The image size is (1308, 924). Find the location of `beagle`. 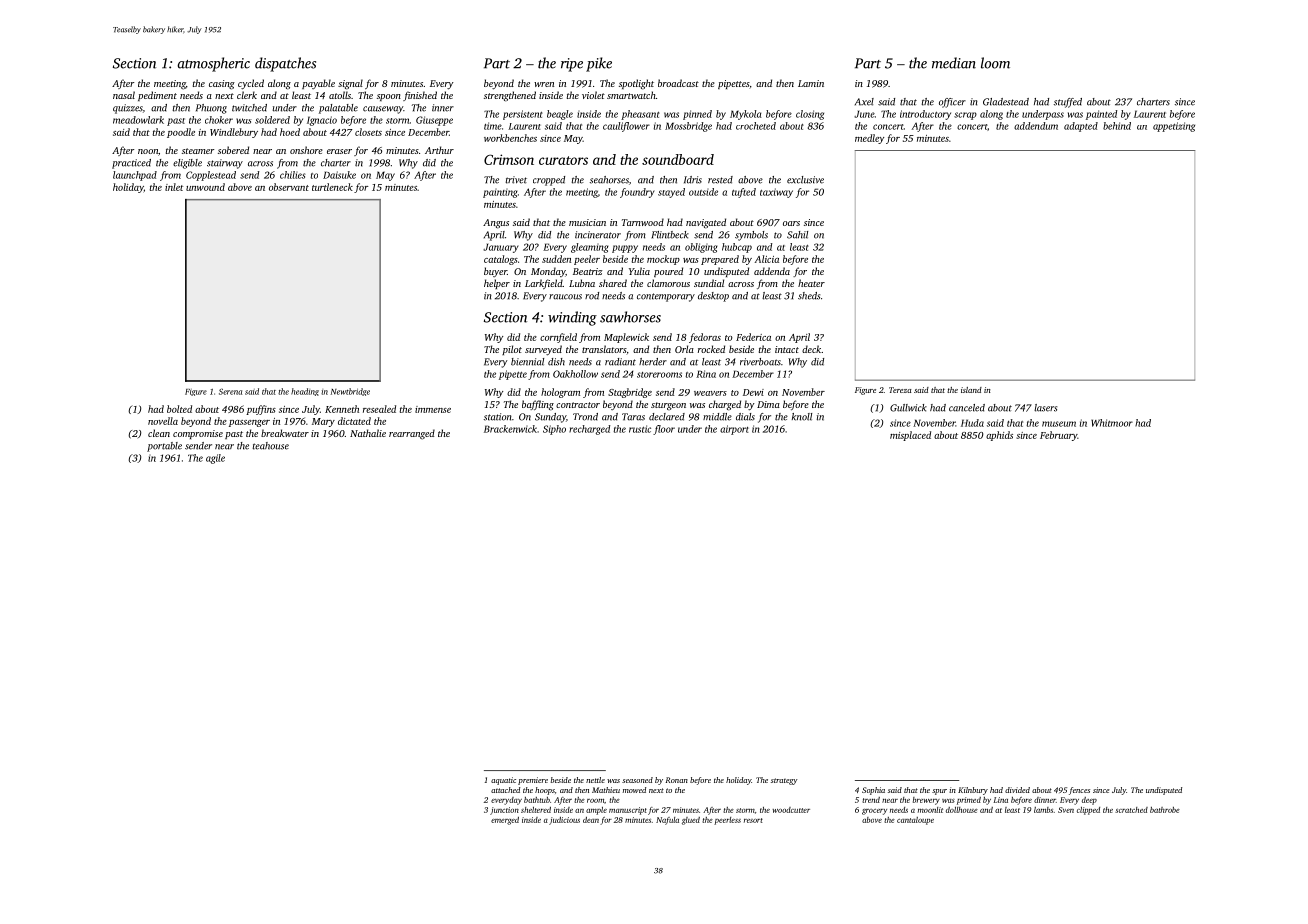

beagle is located at coordinates (560, 115).
